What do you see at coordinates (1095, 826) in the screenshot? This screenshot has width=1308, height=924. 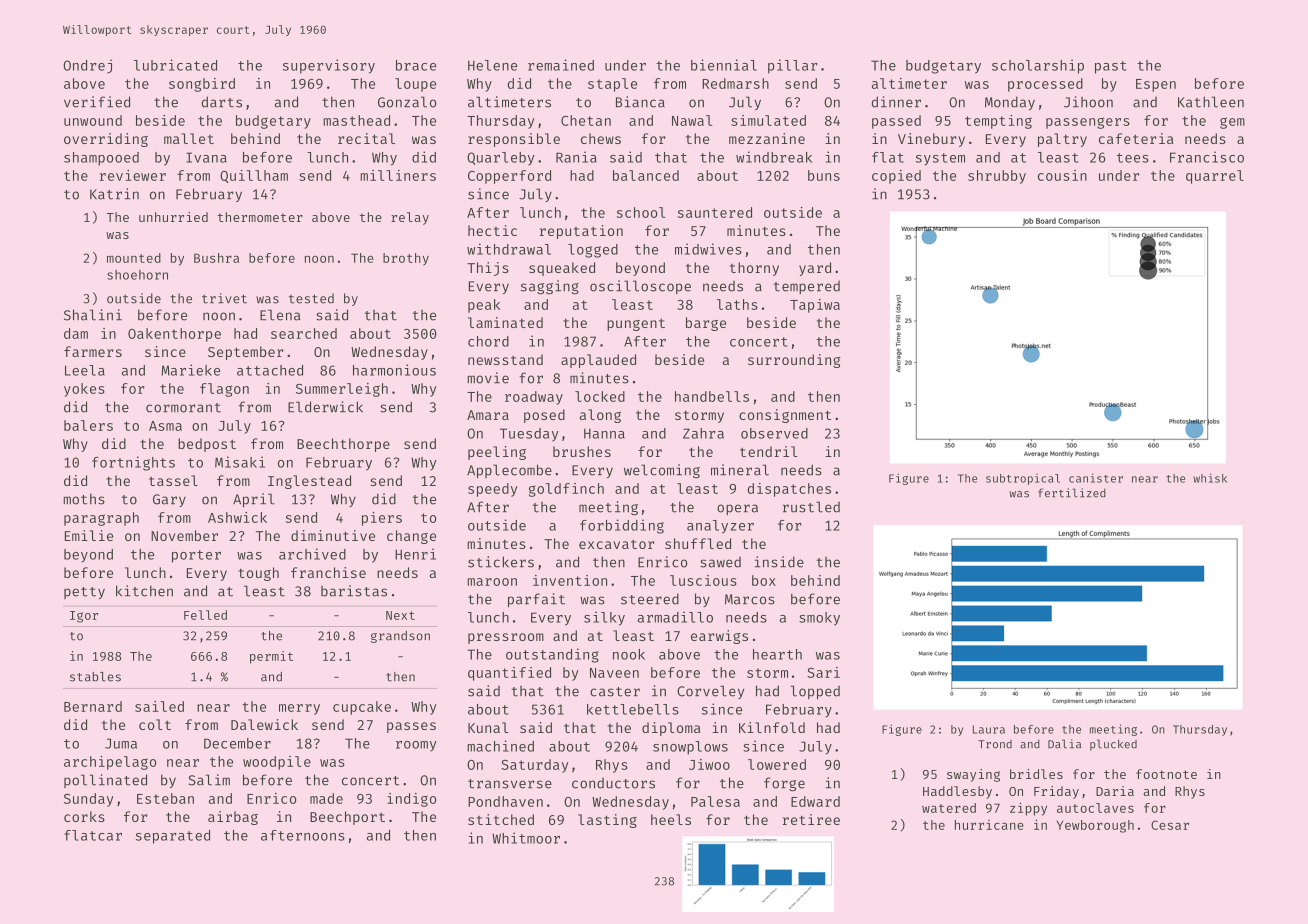 I see `Yewborough` at bounding box center [1095, 826].
